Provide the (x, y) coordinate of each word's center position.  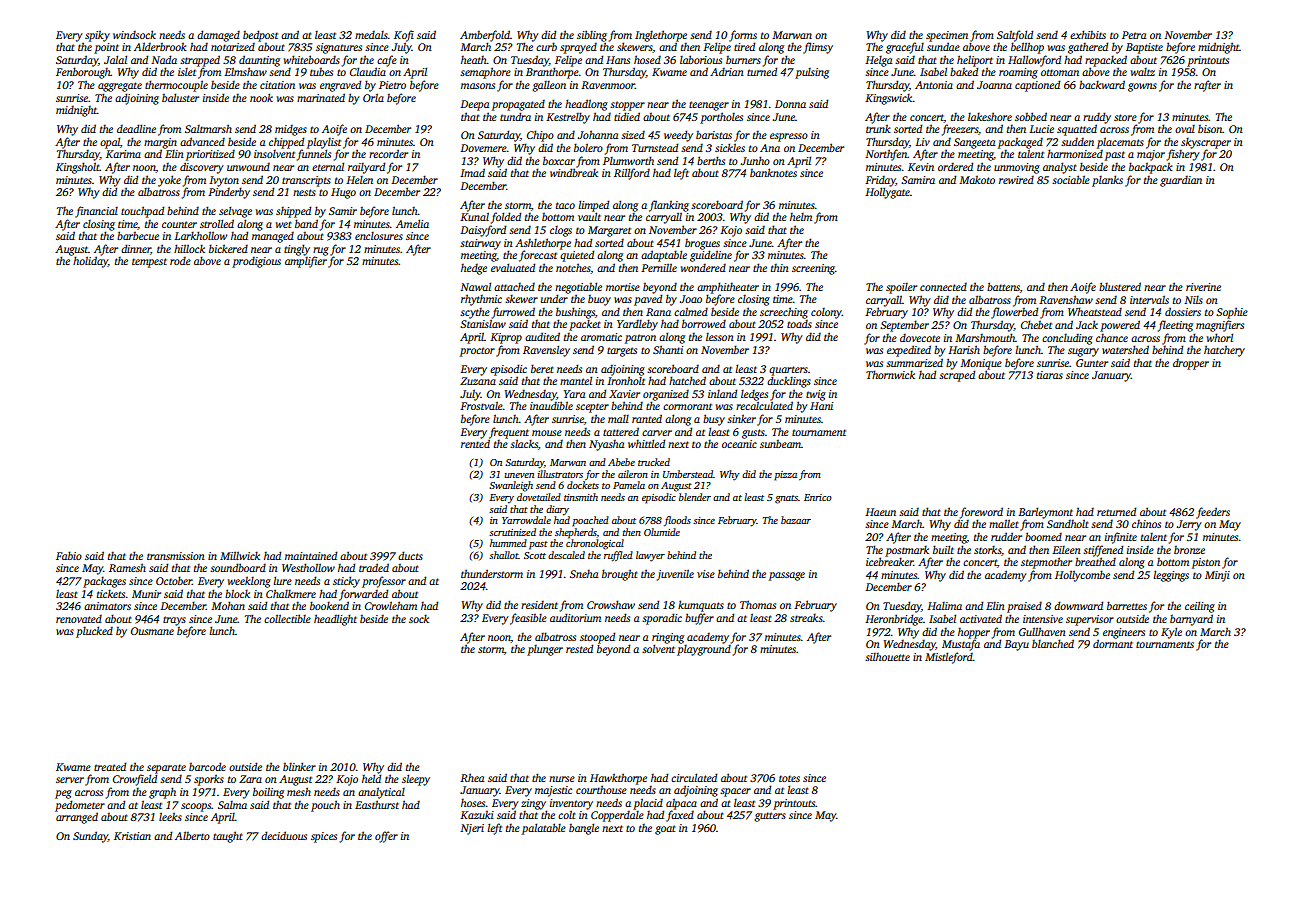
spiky (97, 36)
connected (943, 287)
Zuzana (478, 381)
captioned (1037, 86)
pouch (325, 806)
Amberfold (485, 36)
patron (640, 339)
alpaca (681, 804)
